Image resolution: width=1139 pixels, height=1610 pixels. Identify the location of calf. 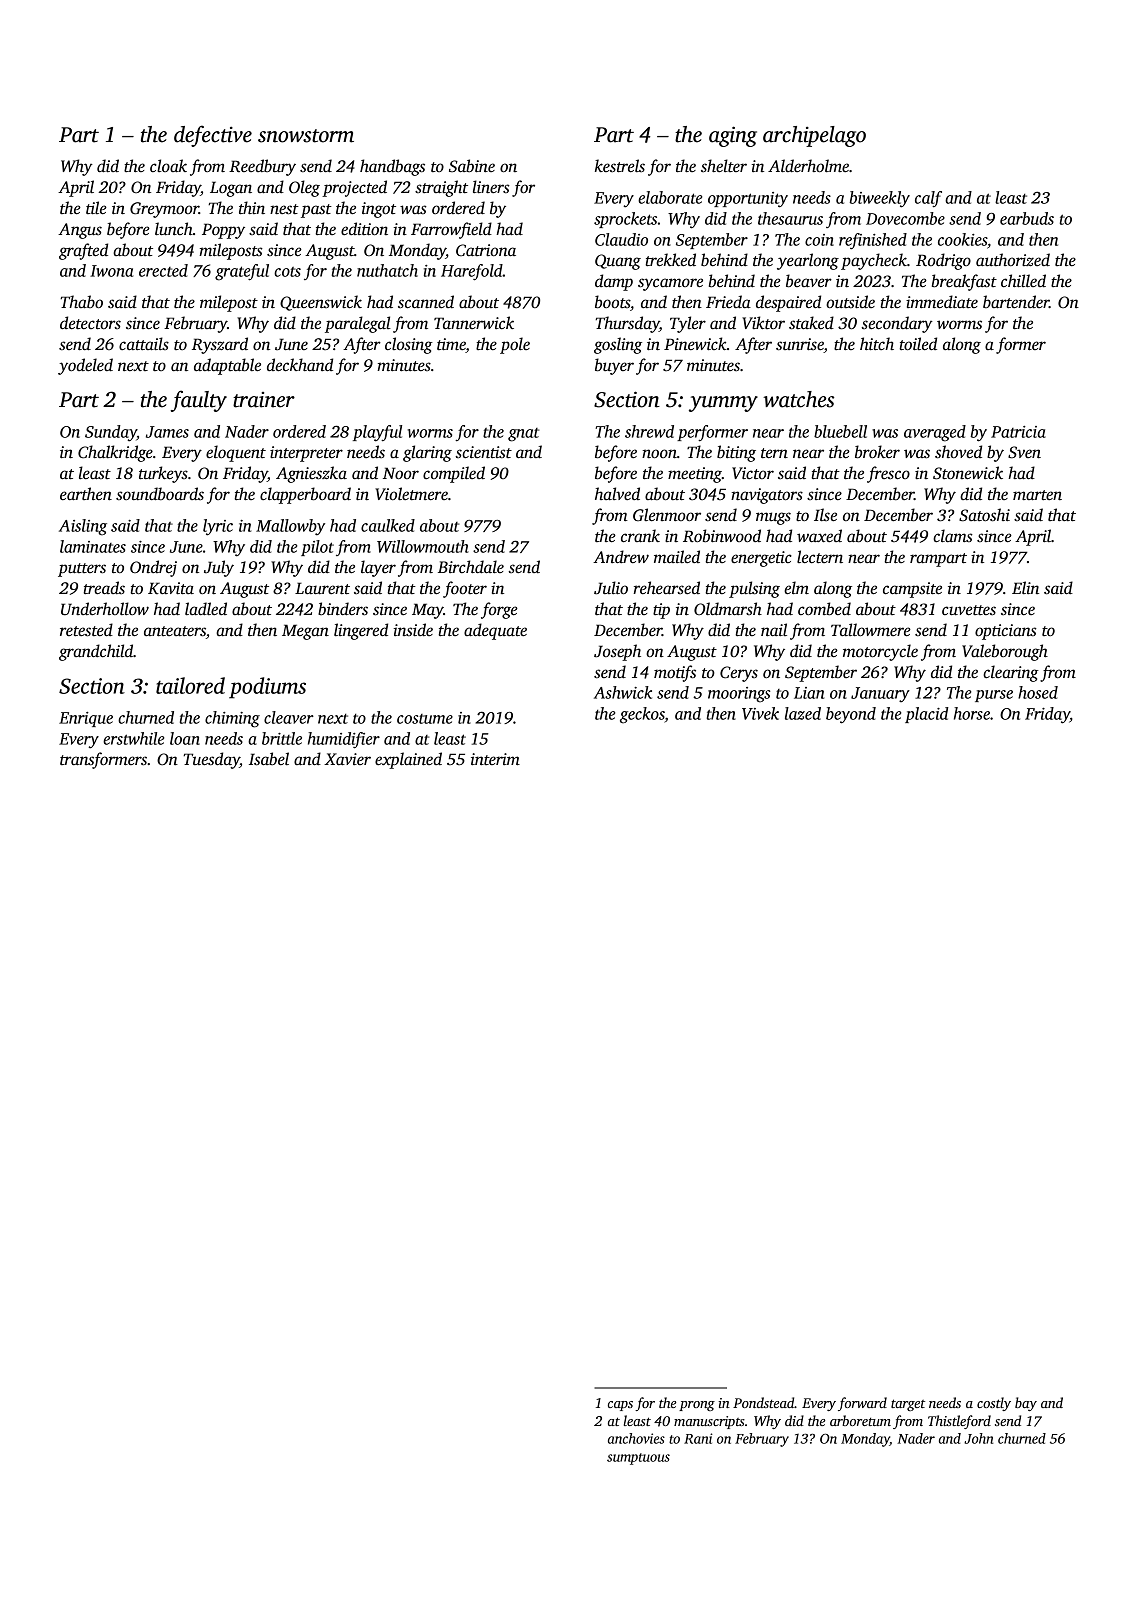
(928, 199).
